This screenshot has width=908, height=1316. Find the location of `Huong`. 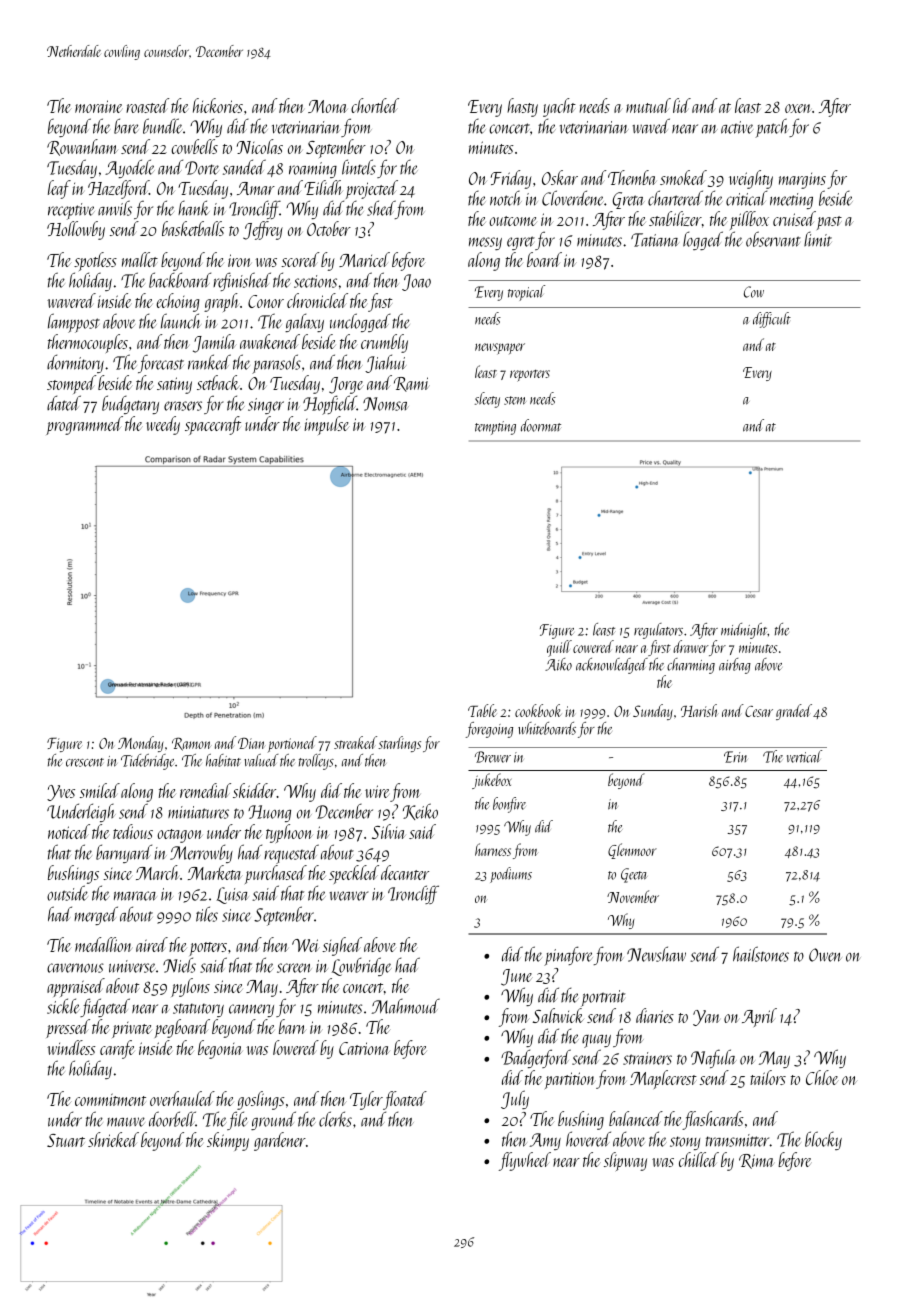

Huong is located at coordinates (269, 813).
